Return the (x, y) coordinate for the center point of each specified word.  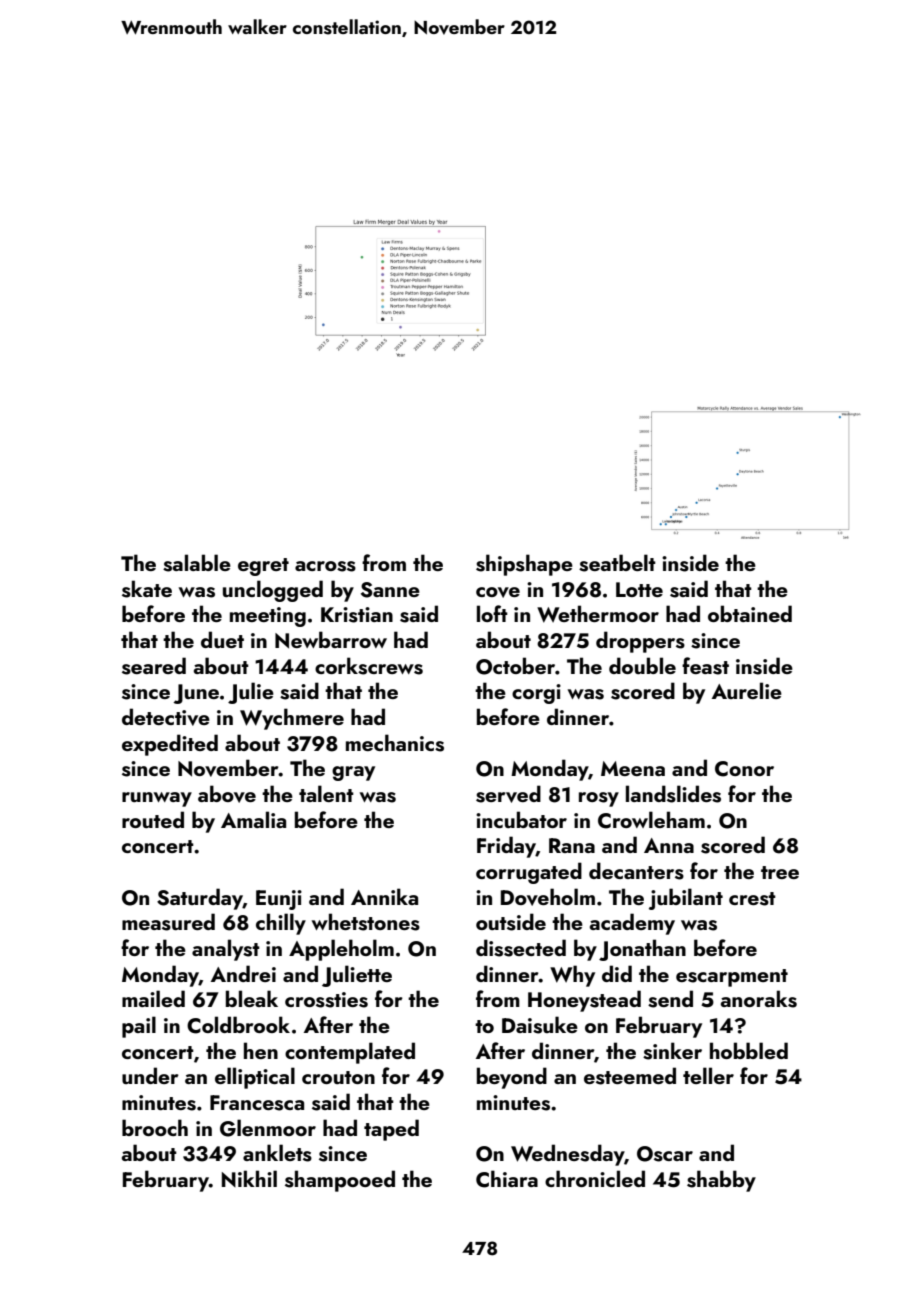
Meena (633, 768)
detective (166, 717)
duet (222, 639)
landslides (673, 794)
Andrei (243, 973)
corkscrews (369, 666)
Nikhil (249, 1178)
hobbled (749, 1050)
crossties (326, 1000)
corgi (536, 694)
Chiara (507, 1179)
